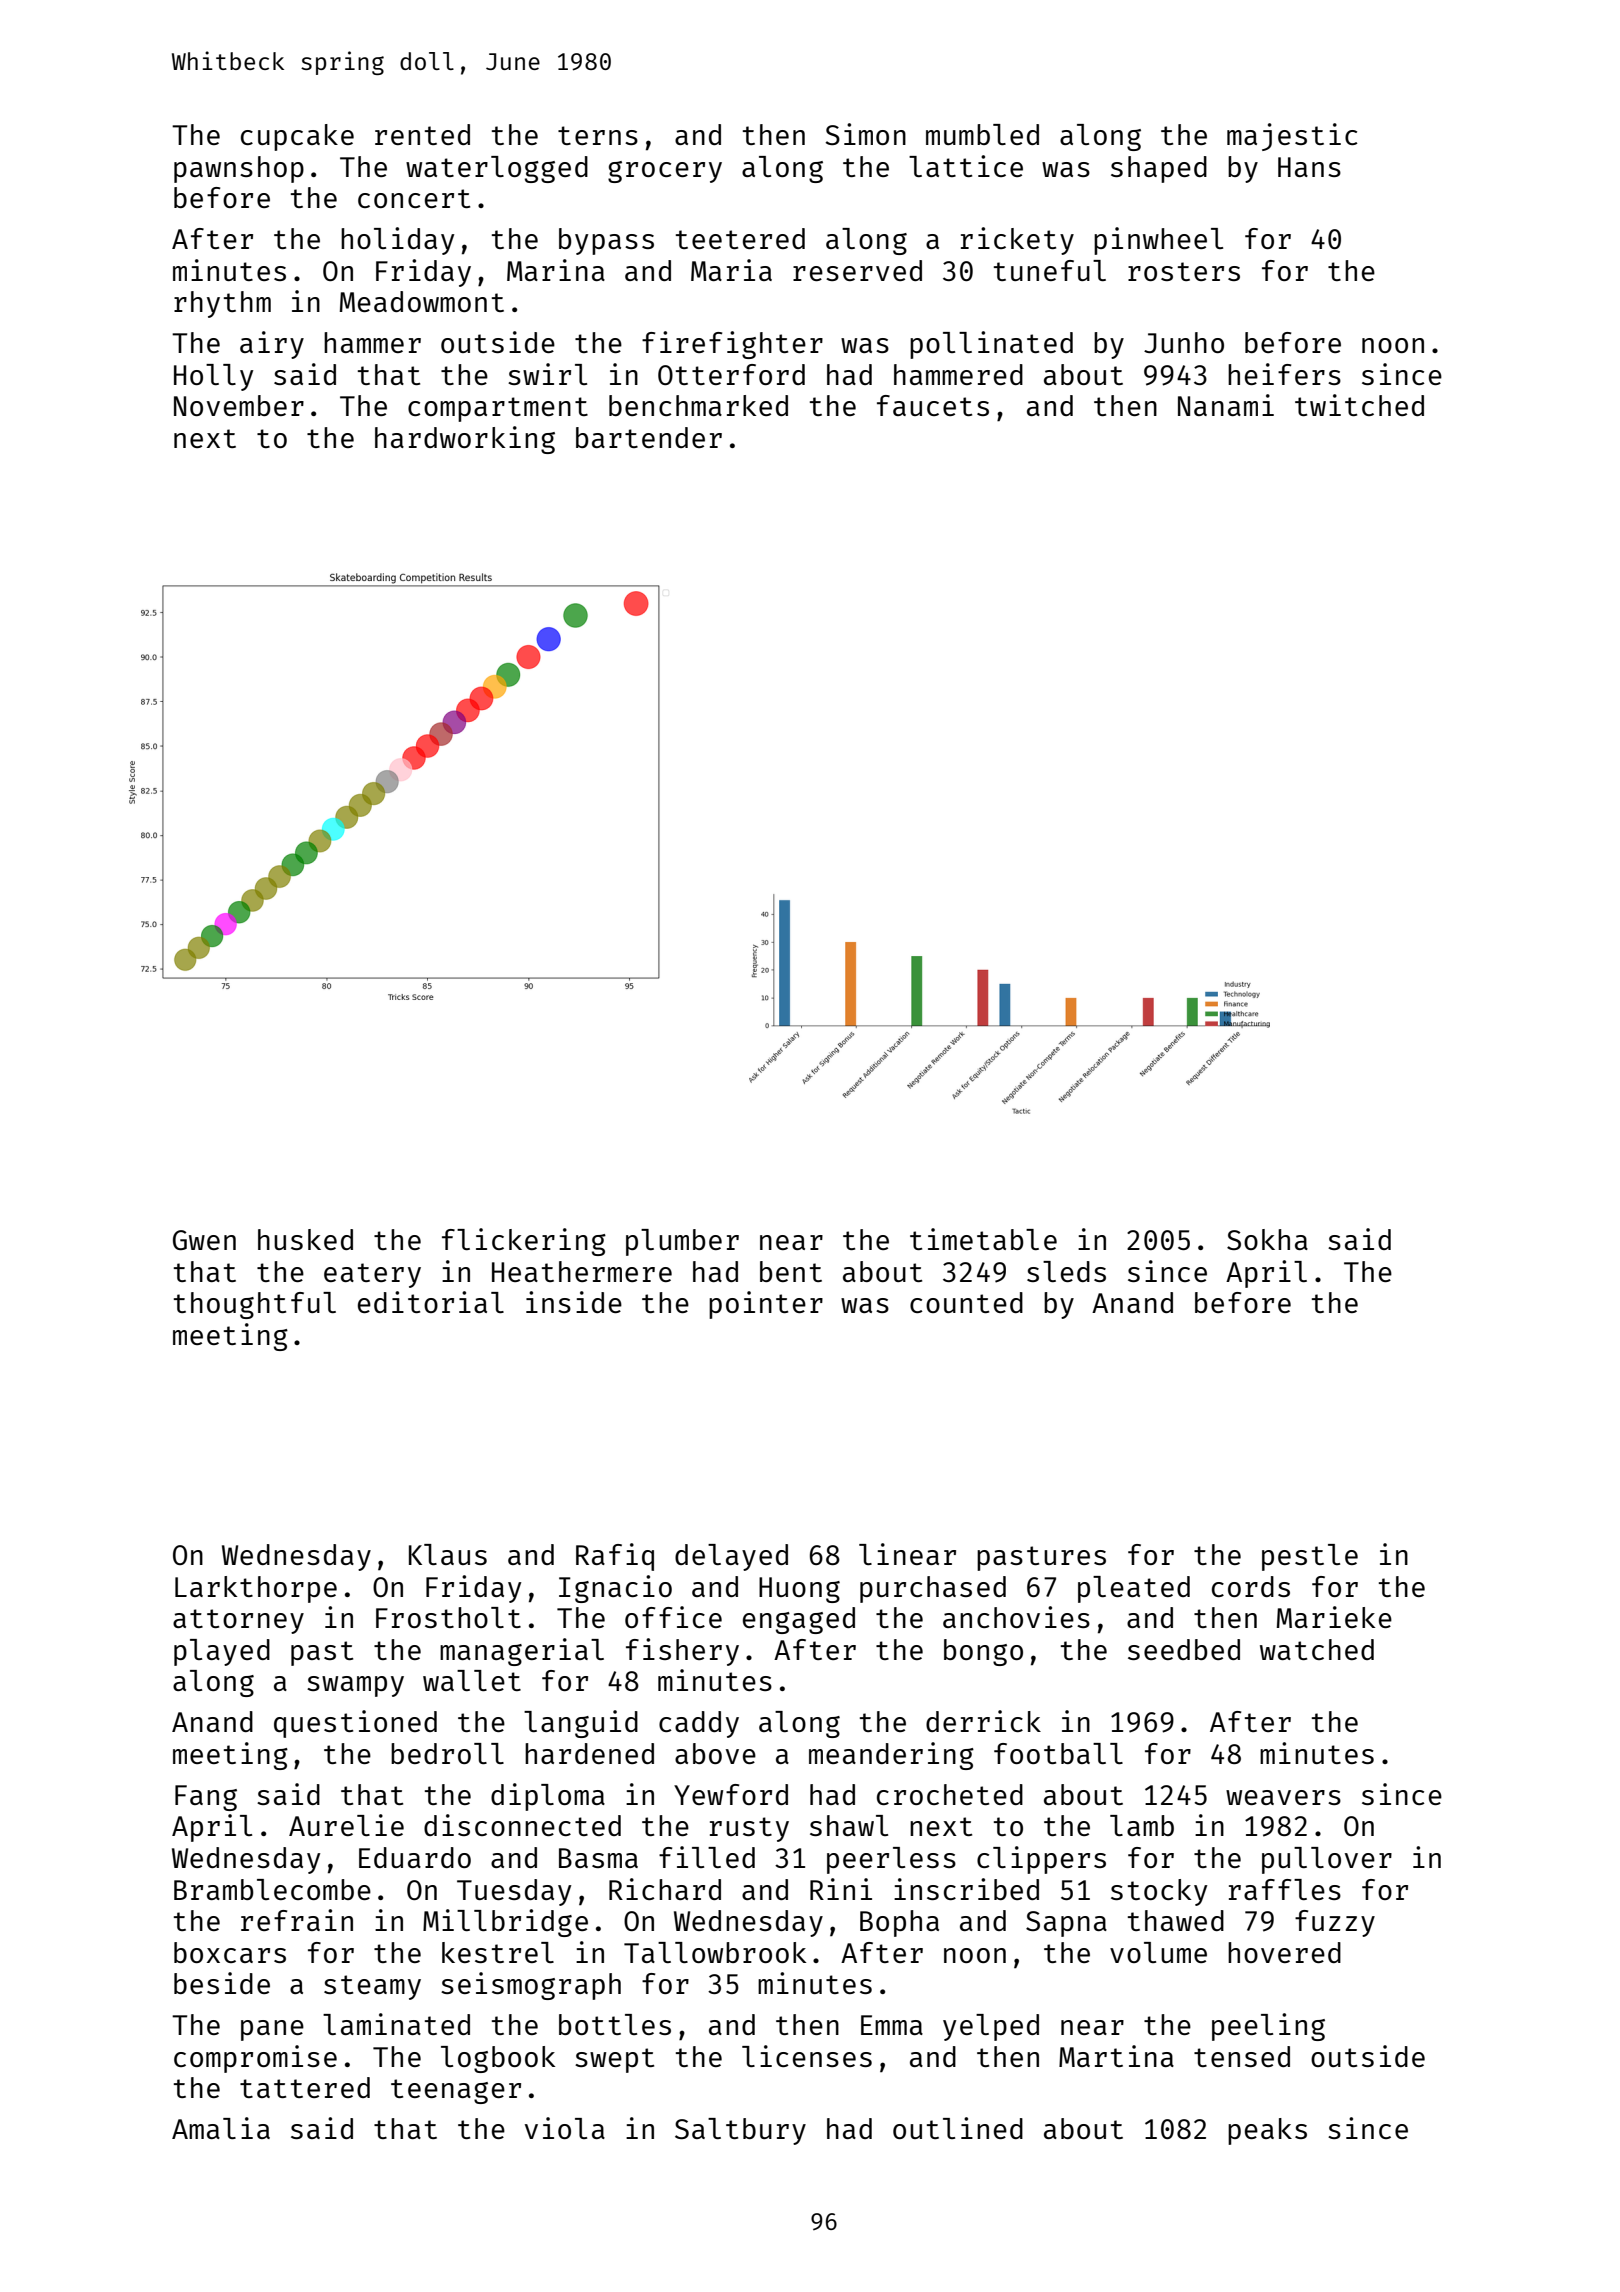 Image resolution: width=1620 pixels, height=2292 pixels. What do you see at coordinates (204, 1240) in the screenshot?
I see `Gwen` at bounding box center [204, 1240].
